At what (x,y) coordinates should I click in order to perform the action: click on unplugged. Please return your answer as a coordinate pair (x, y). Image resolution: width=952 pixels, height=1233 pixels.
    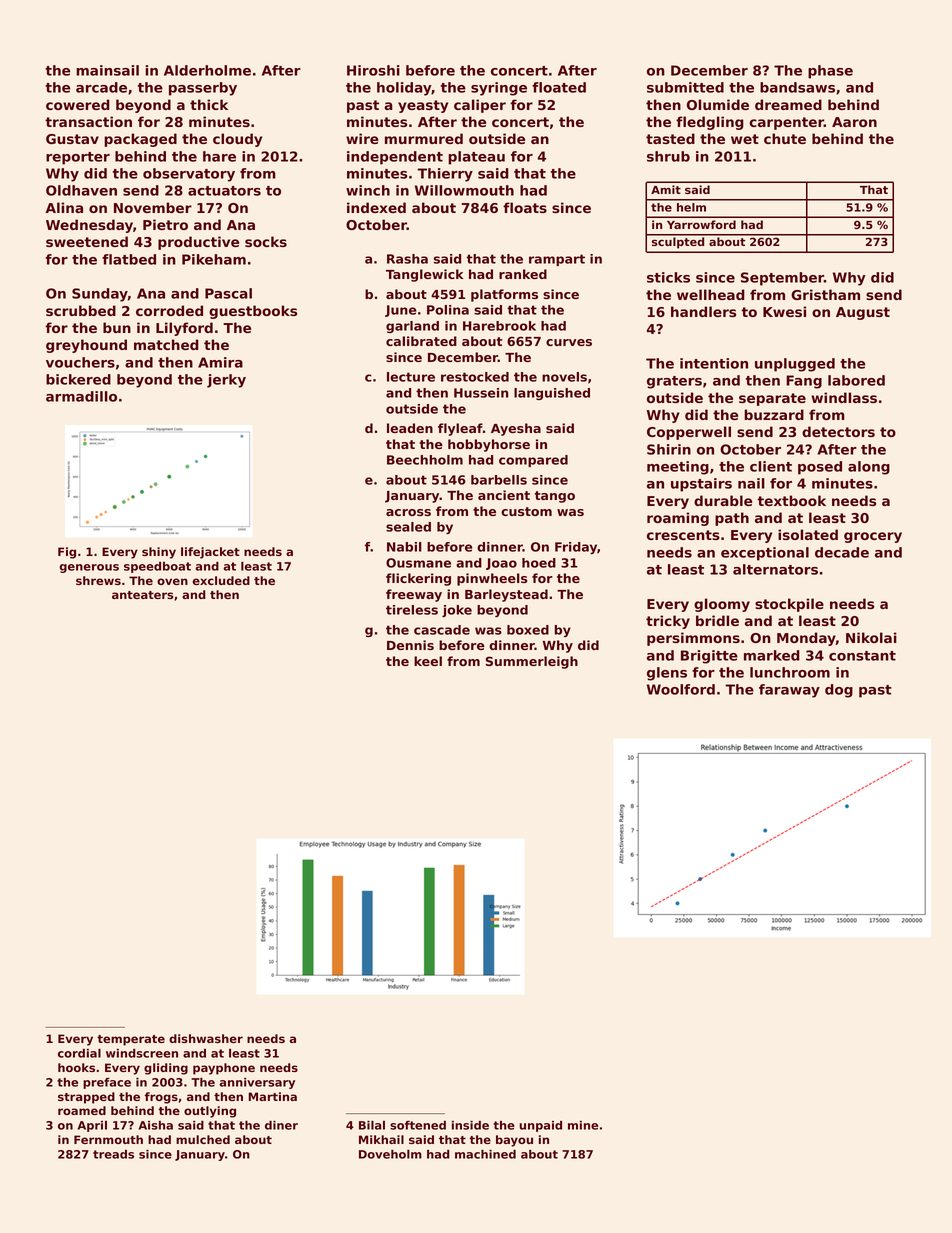
    Looking at the image, I should click on (795, 365).
